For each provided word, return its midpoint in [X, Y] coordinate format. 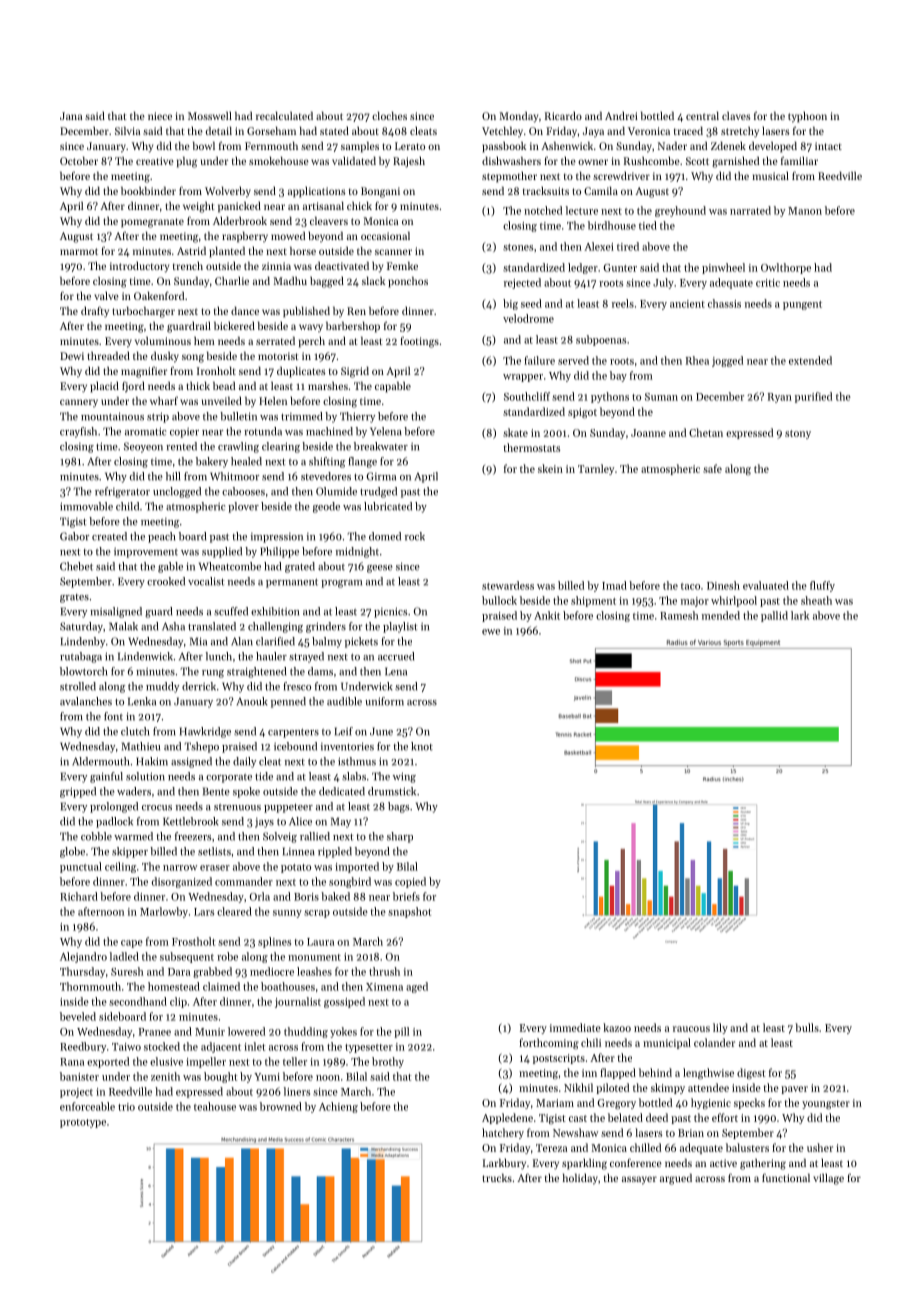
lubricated [388, 506]
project [76, 1093]
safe [712, 468]
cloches [389, 115]
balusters [747, 1147]
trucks [497, 1178]
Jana [71, 116]
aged [417, 987]
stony [798, 434]
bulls [807, 1027]
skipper [130, 852]
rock [415, 536]
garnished [735, 162]
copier [184, 433]
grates [74, 598]
